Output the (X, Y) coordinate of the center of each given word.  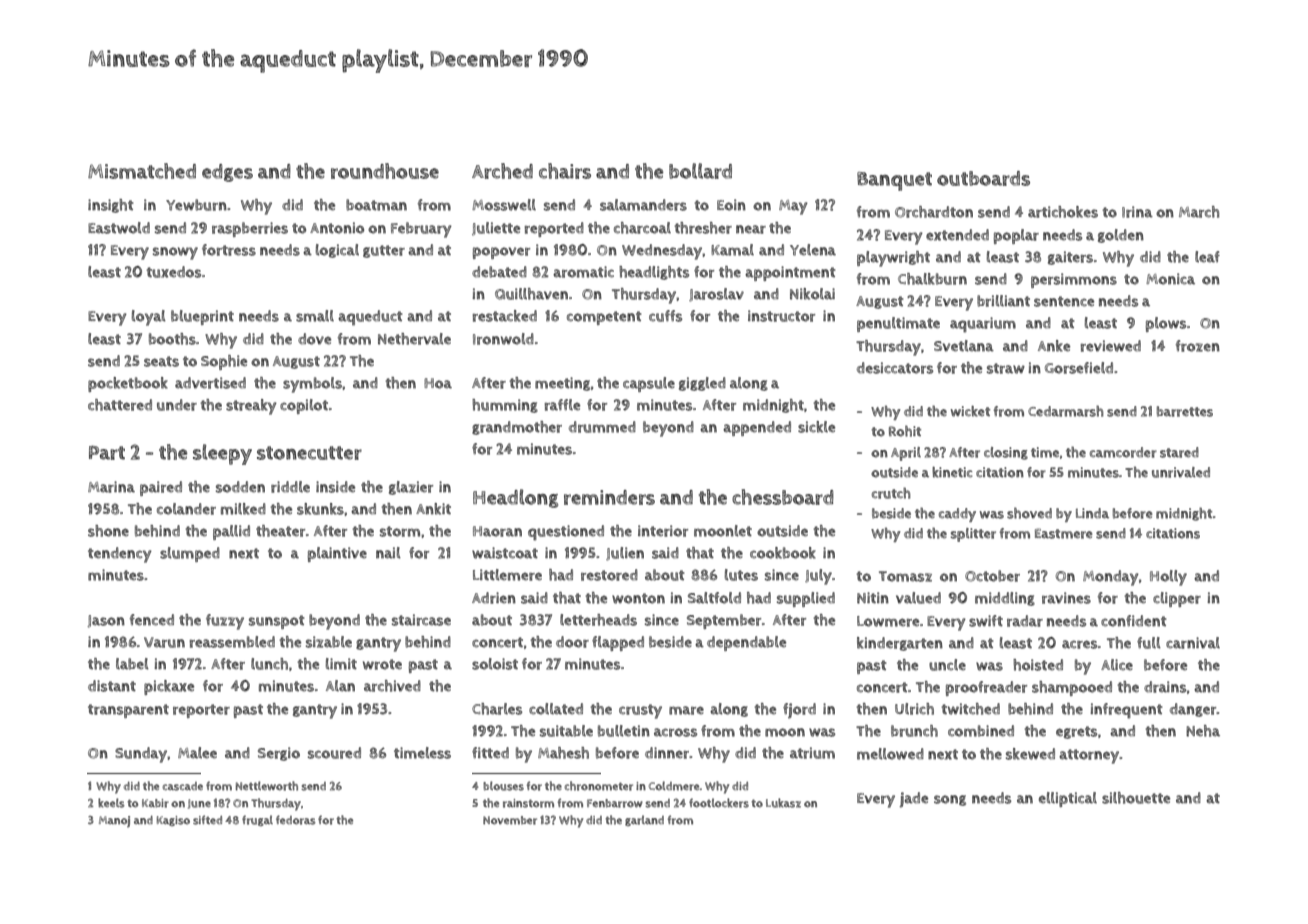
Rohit (905, 431)
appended (757, 428)
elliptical (1068, 799)
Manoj (114, 822)
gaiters (1070, 258)
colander (186, 509)
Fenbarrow (615, 803)
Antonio (337, 228)
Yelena (813, 250)
